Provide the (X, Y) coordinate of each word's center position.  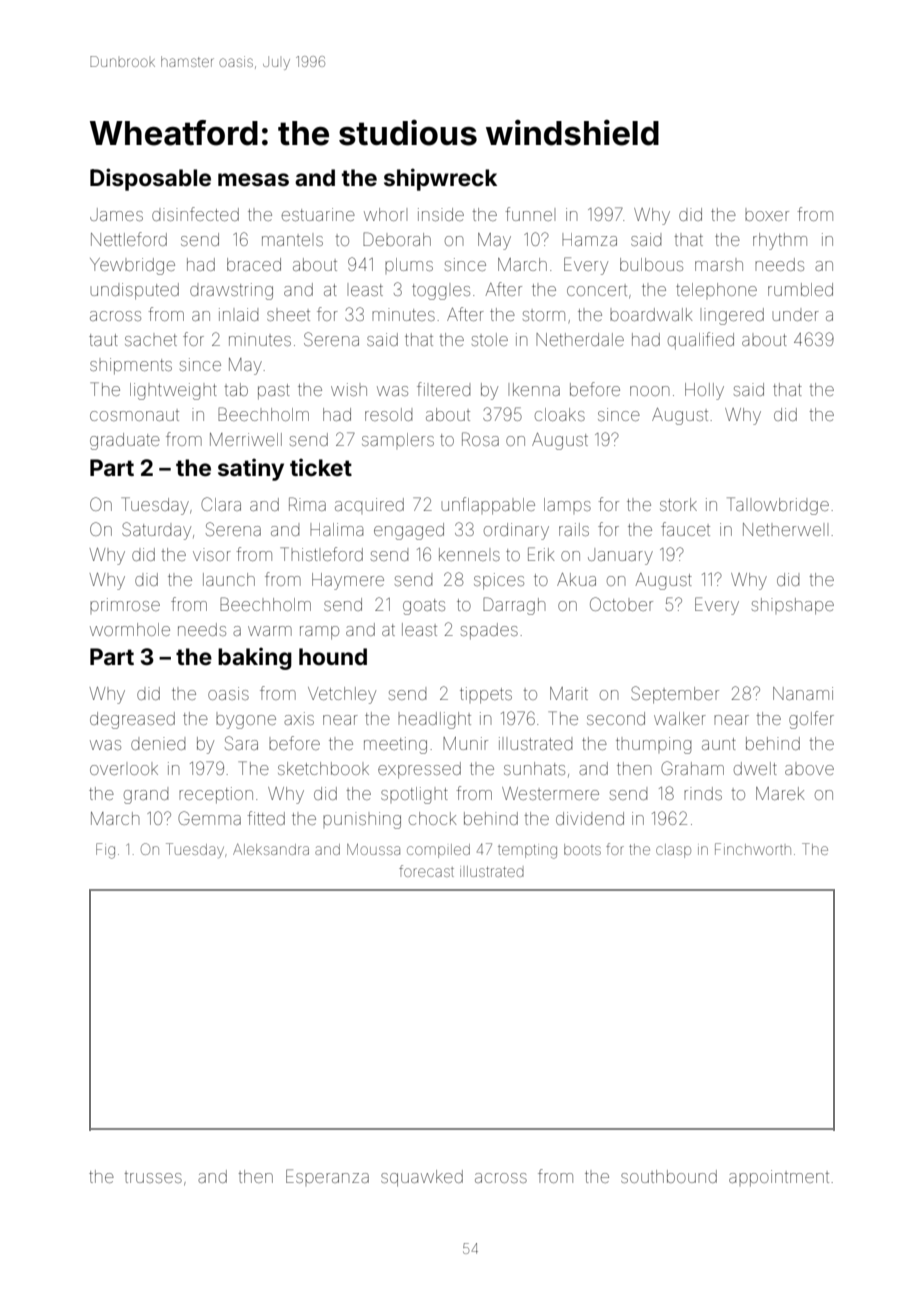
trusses (153, 1177)
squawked (422, 1178)
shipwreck (440, 179)
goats (424, 607)
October (621, 604)
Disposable (150, 179)
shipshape (793, 606)
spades (489, 631)
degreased (132, 720)
